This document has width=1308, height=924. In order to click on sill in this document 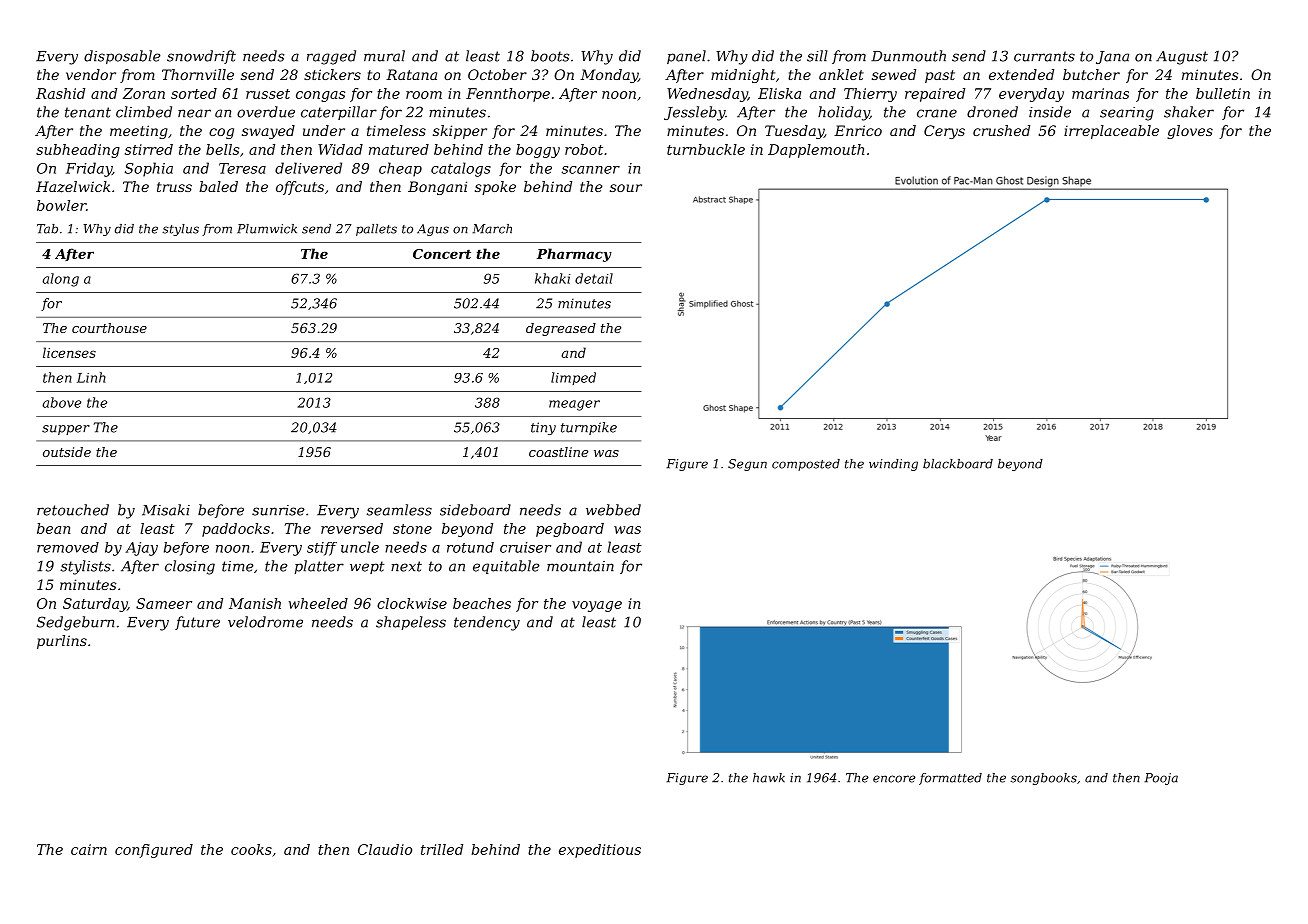, I will do `click(817, 56)`.
